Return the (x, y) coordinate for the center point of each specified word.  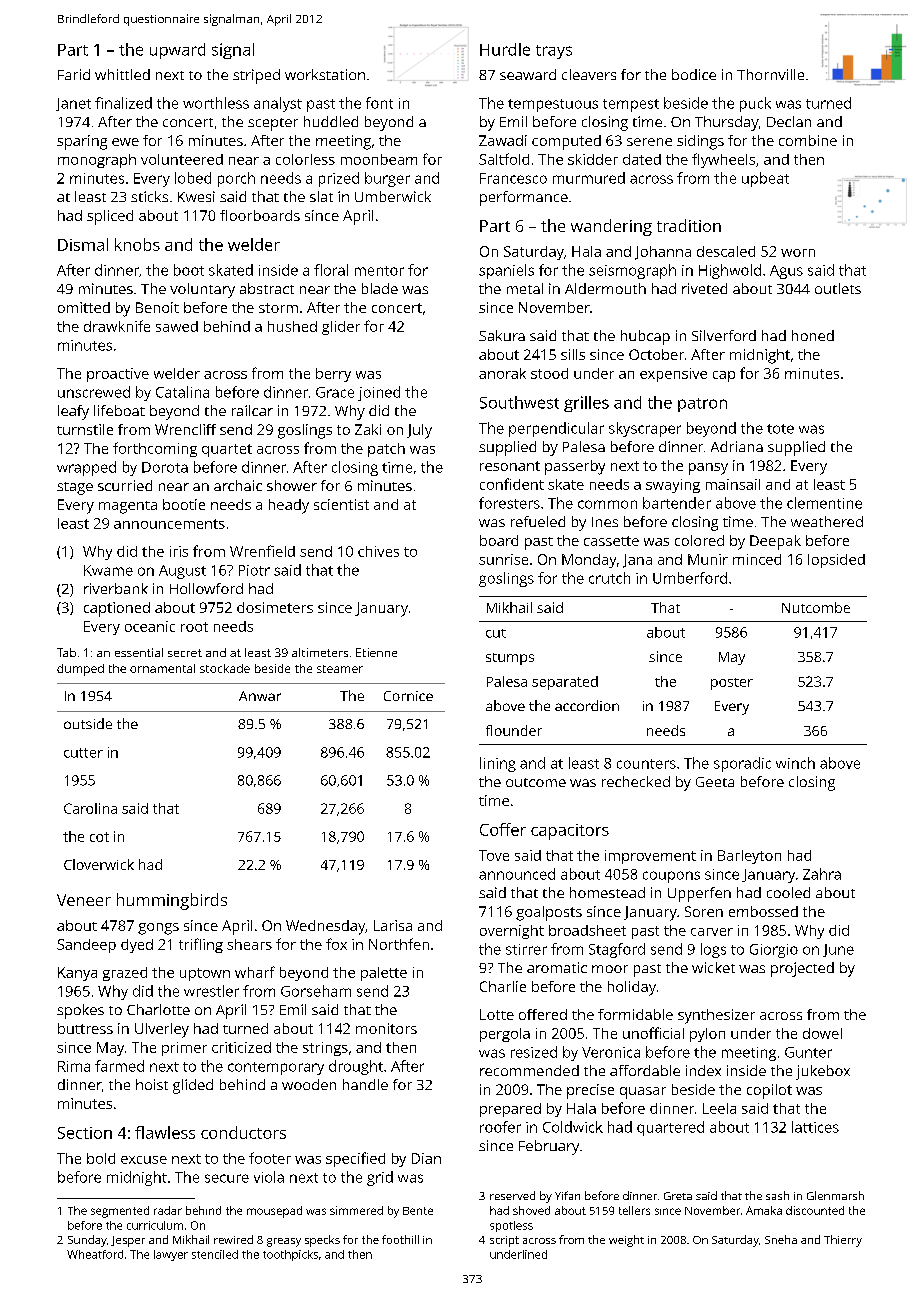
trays (554, 52)
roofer (500, 1127)
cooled (788, 892)
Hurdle (505, 49)
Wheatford (95, 1254)
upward (177, 51)
